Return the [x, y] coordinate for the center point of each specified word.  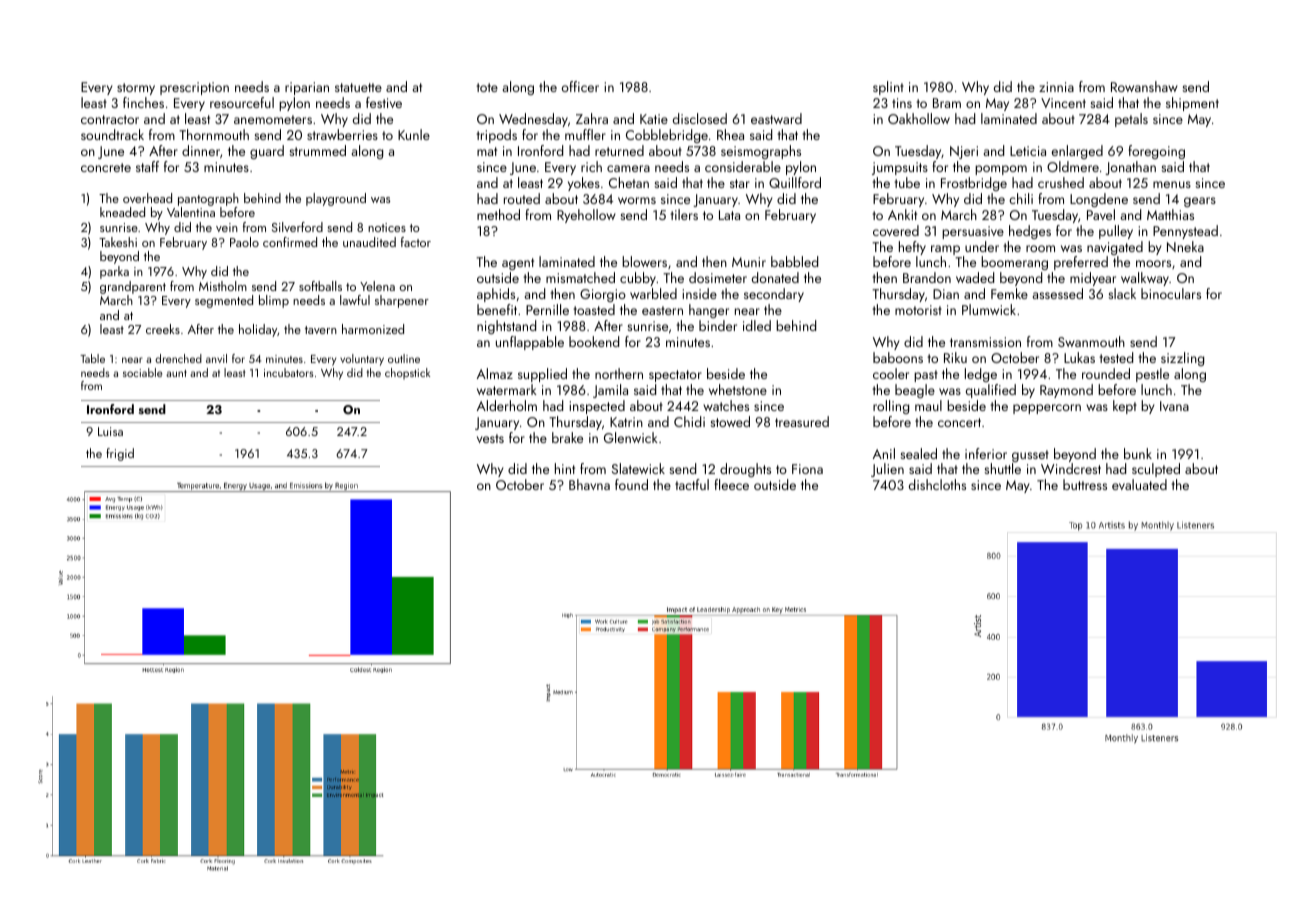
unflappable [530, 343]
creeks [163, 329]
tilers [684, 214]
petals [1131, 120]
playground [336, 199]
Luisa [110, 431]
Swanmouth [1091, 341]
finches [143, 102]
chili [1021, 198]
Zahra [592, 118]
